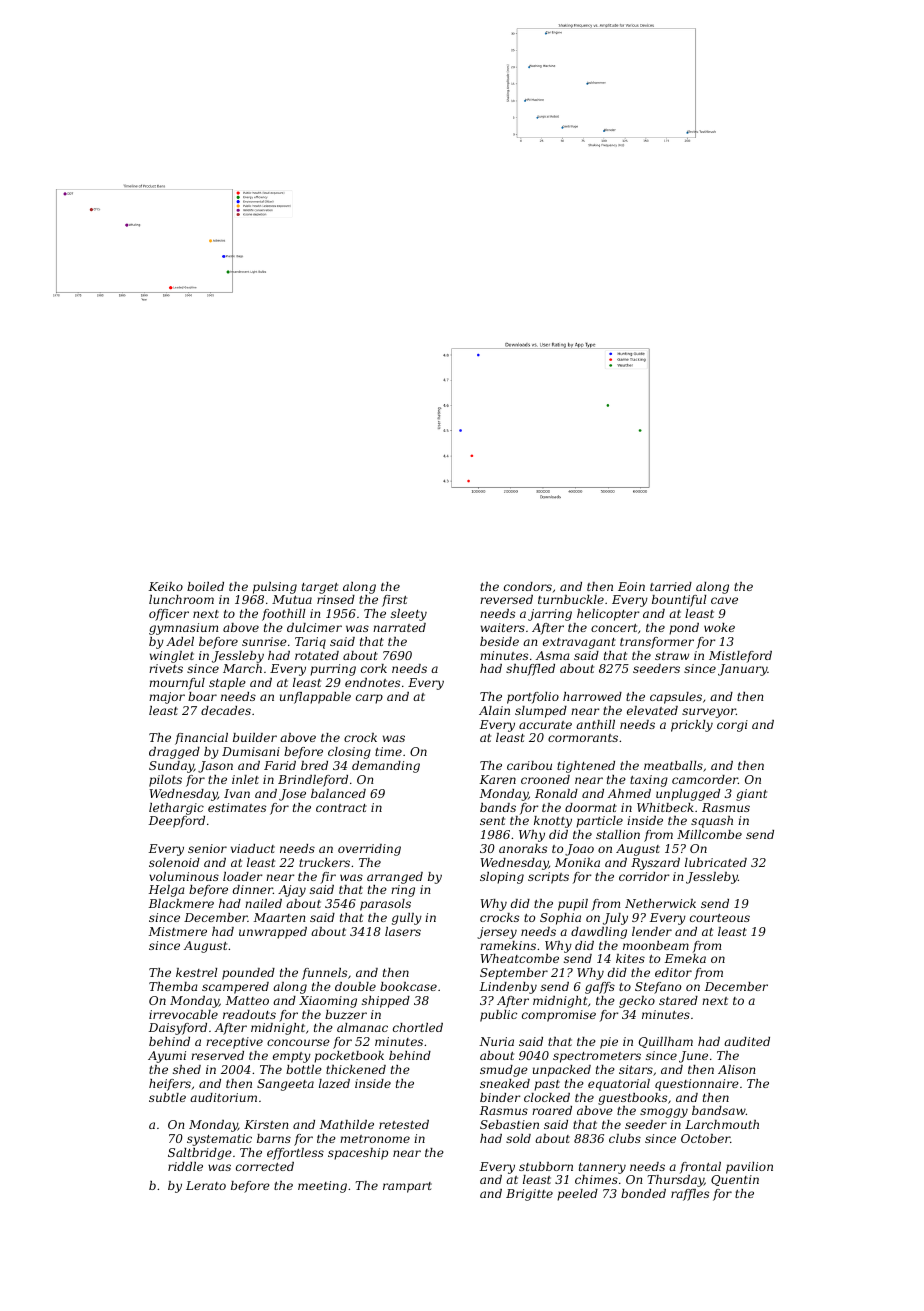  What do you see at coordinates (166, 668) in the page?
I see `rivets` at bounding box center [166, 668].
